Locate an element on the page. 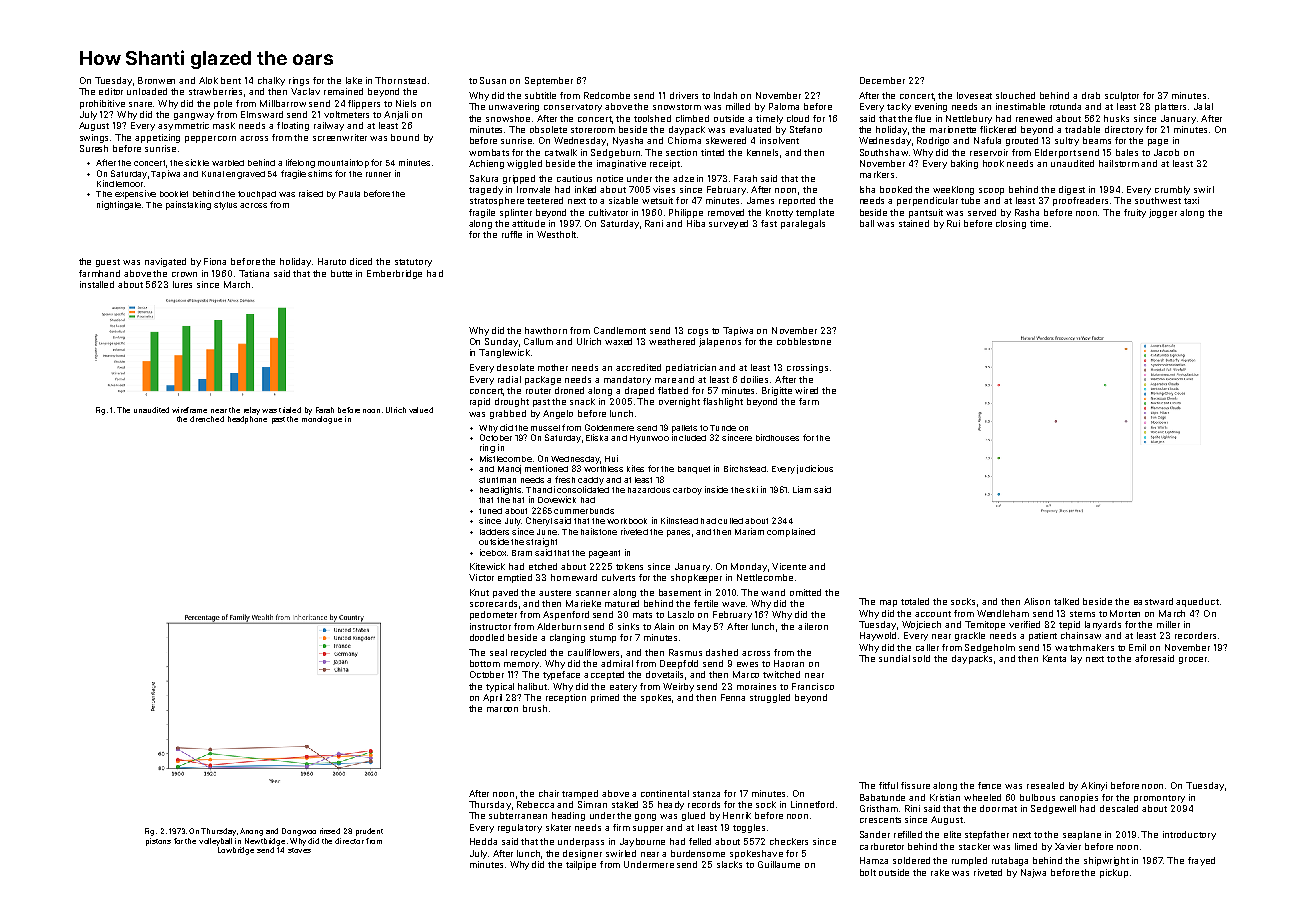 The height and width of the image is (924, 1308). rapid is located at coordinates (480, 402).
